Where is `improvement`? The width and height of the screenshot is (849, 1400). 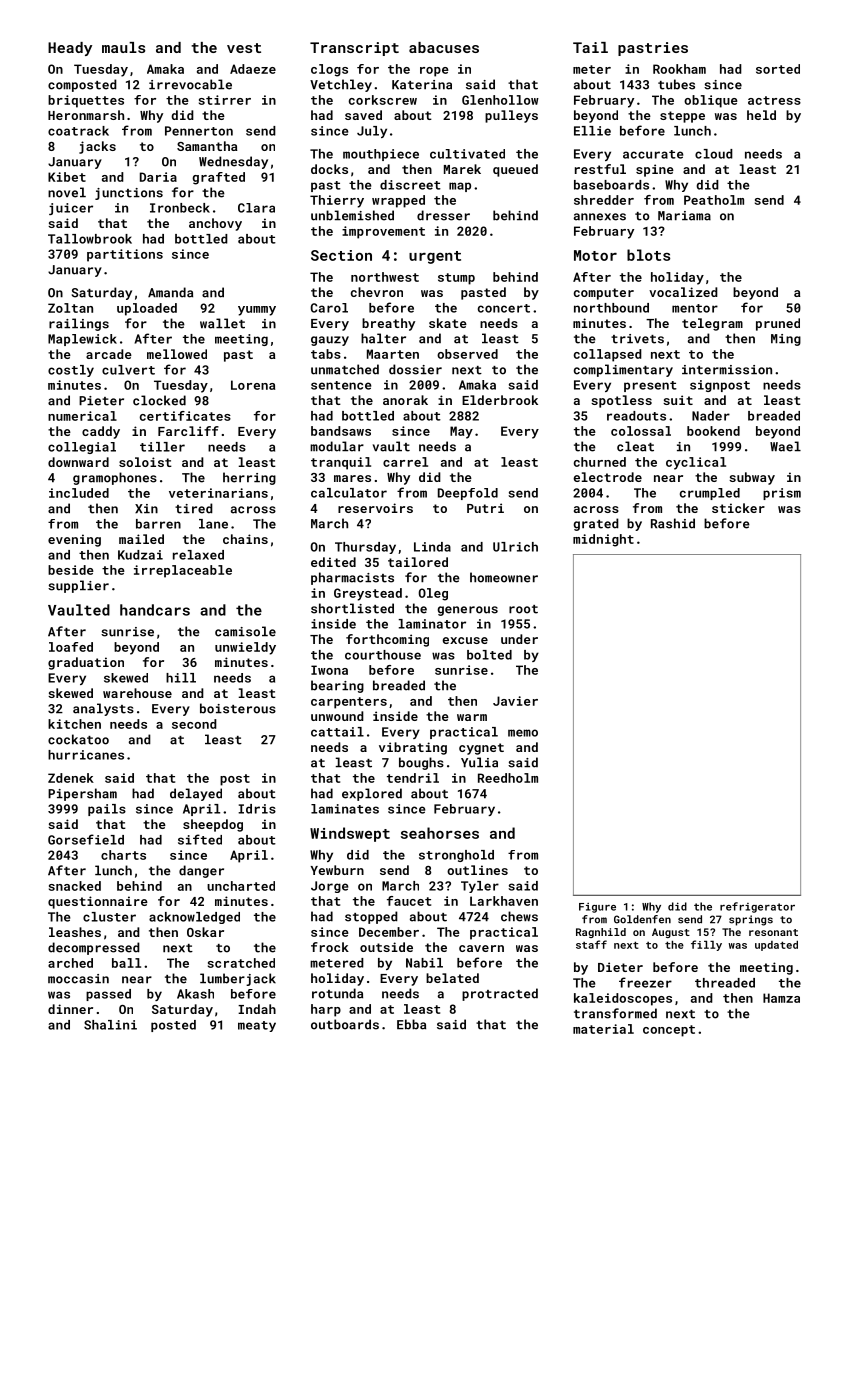
improvement is located at coordinates (383, 232).
